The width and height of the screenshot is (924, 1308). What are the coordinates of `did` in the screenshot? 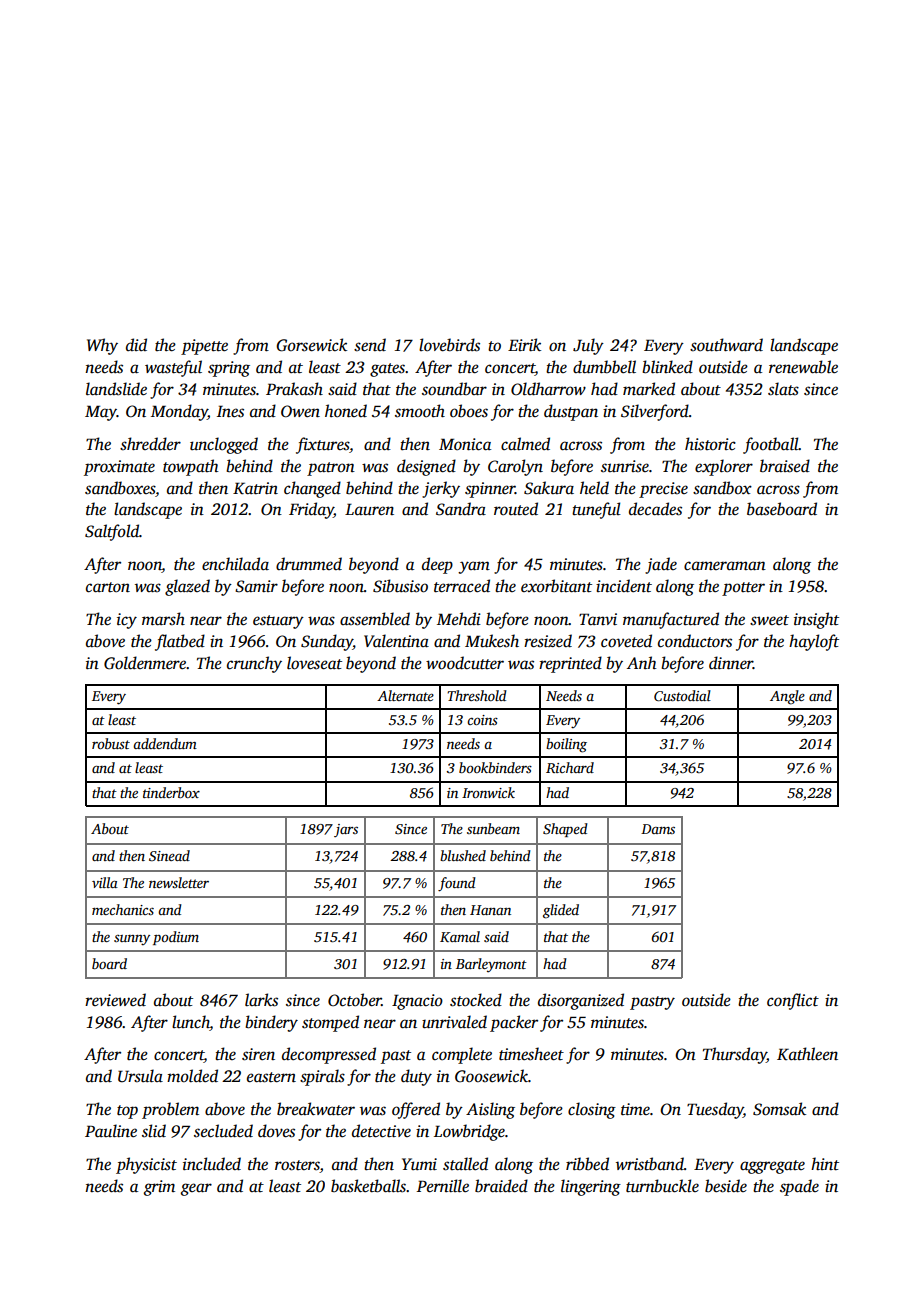 It's located at (136, 344).
